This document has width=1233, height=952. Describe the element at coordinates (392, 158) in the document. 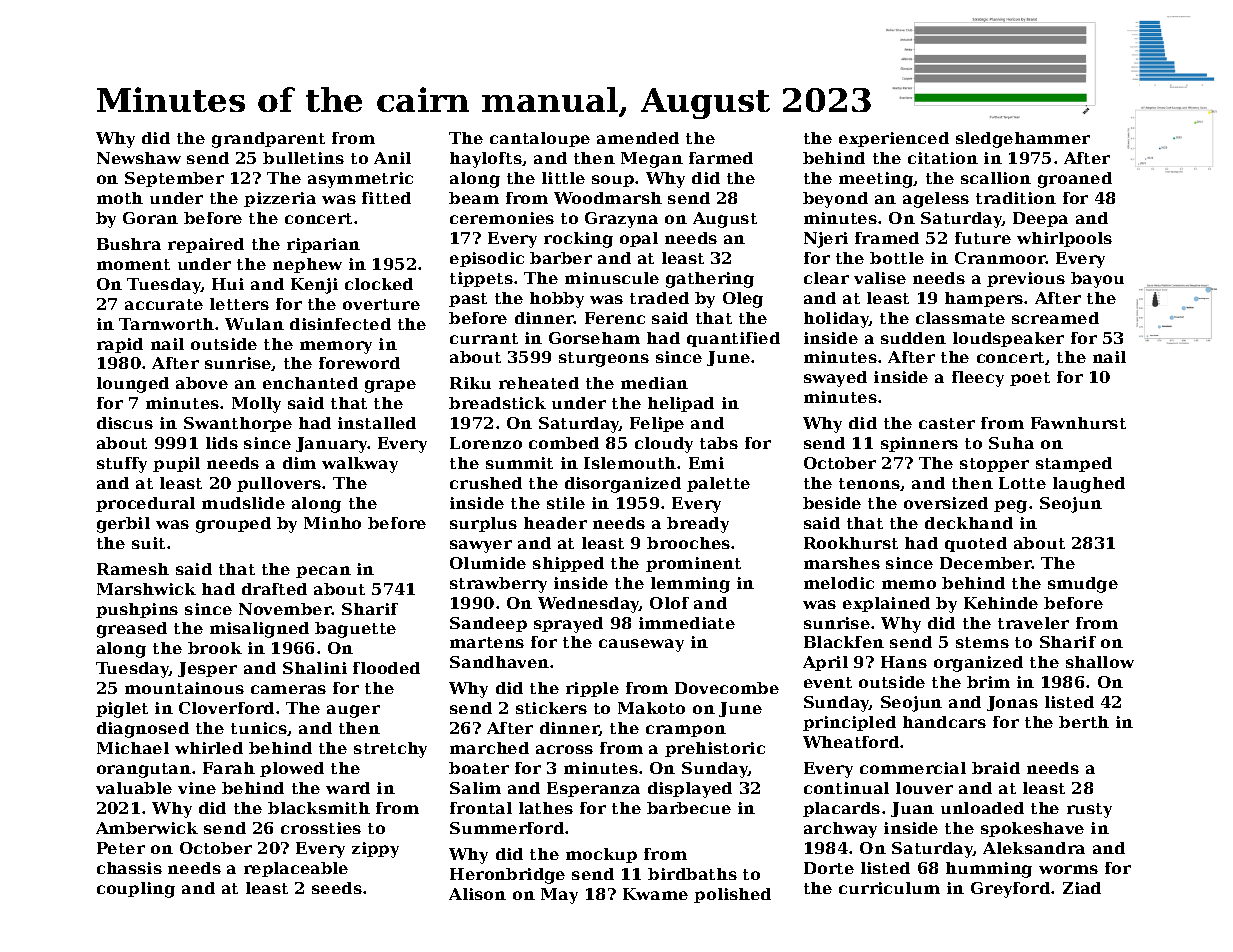

I see `Anil` at that location.
